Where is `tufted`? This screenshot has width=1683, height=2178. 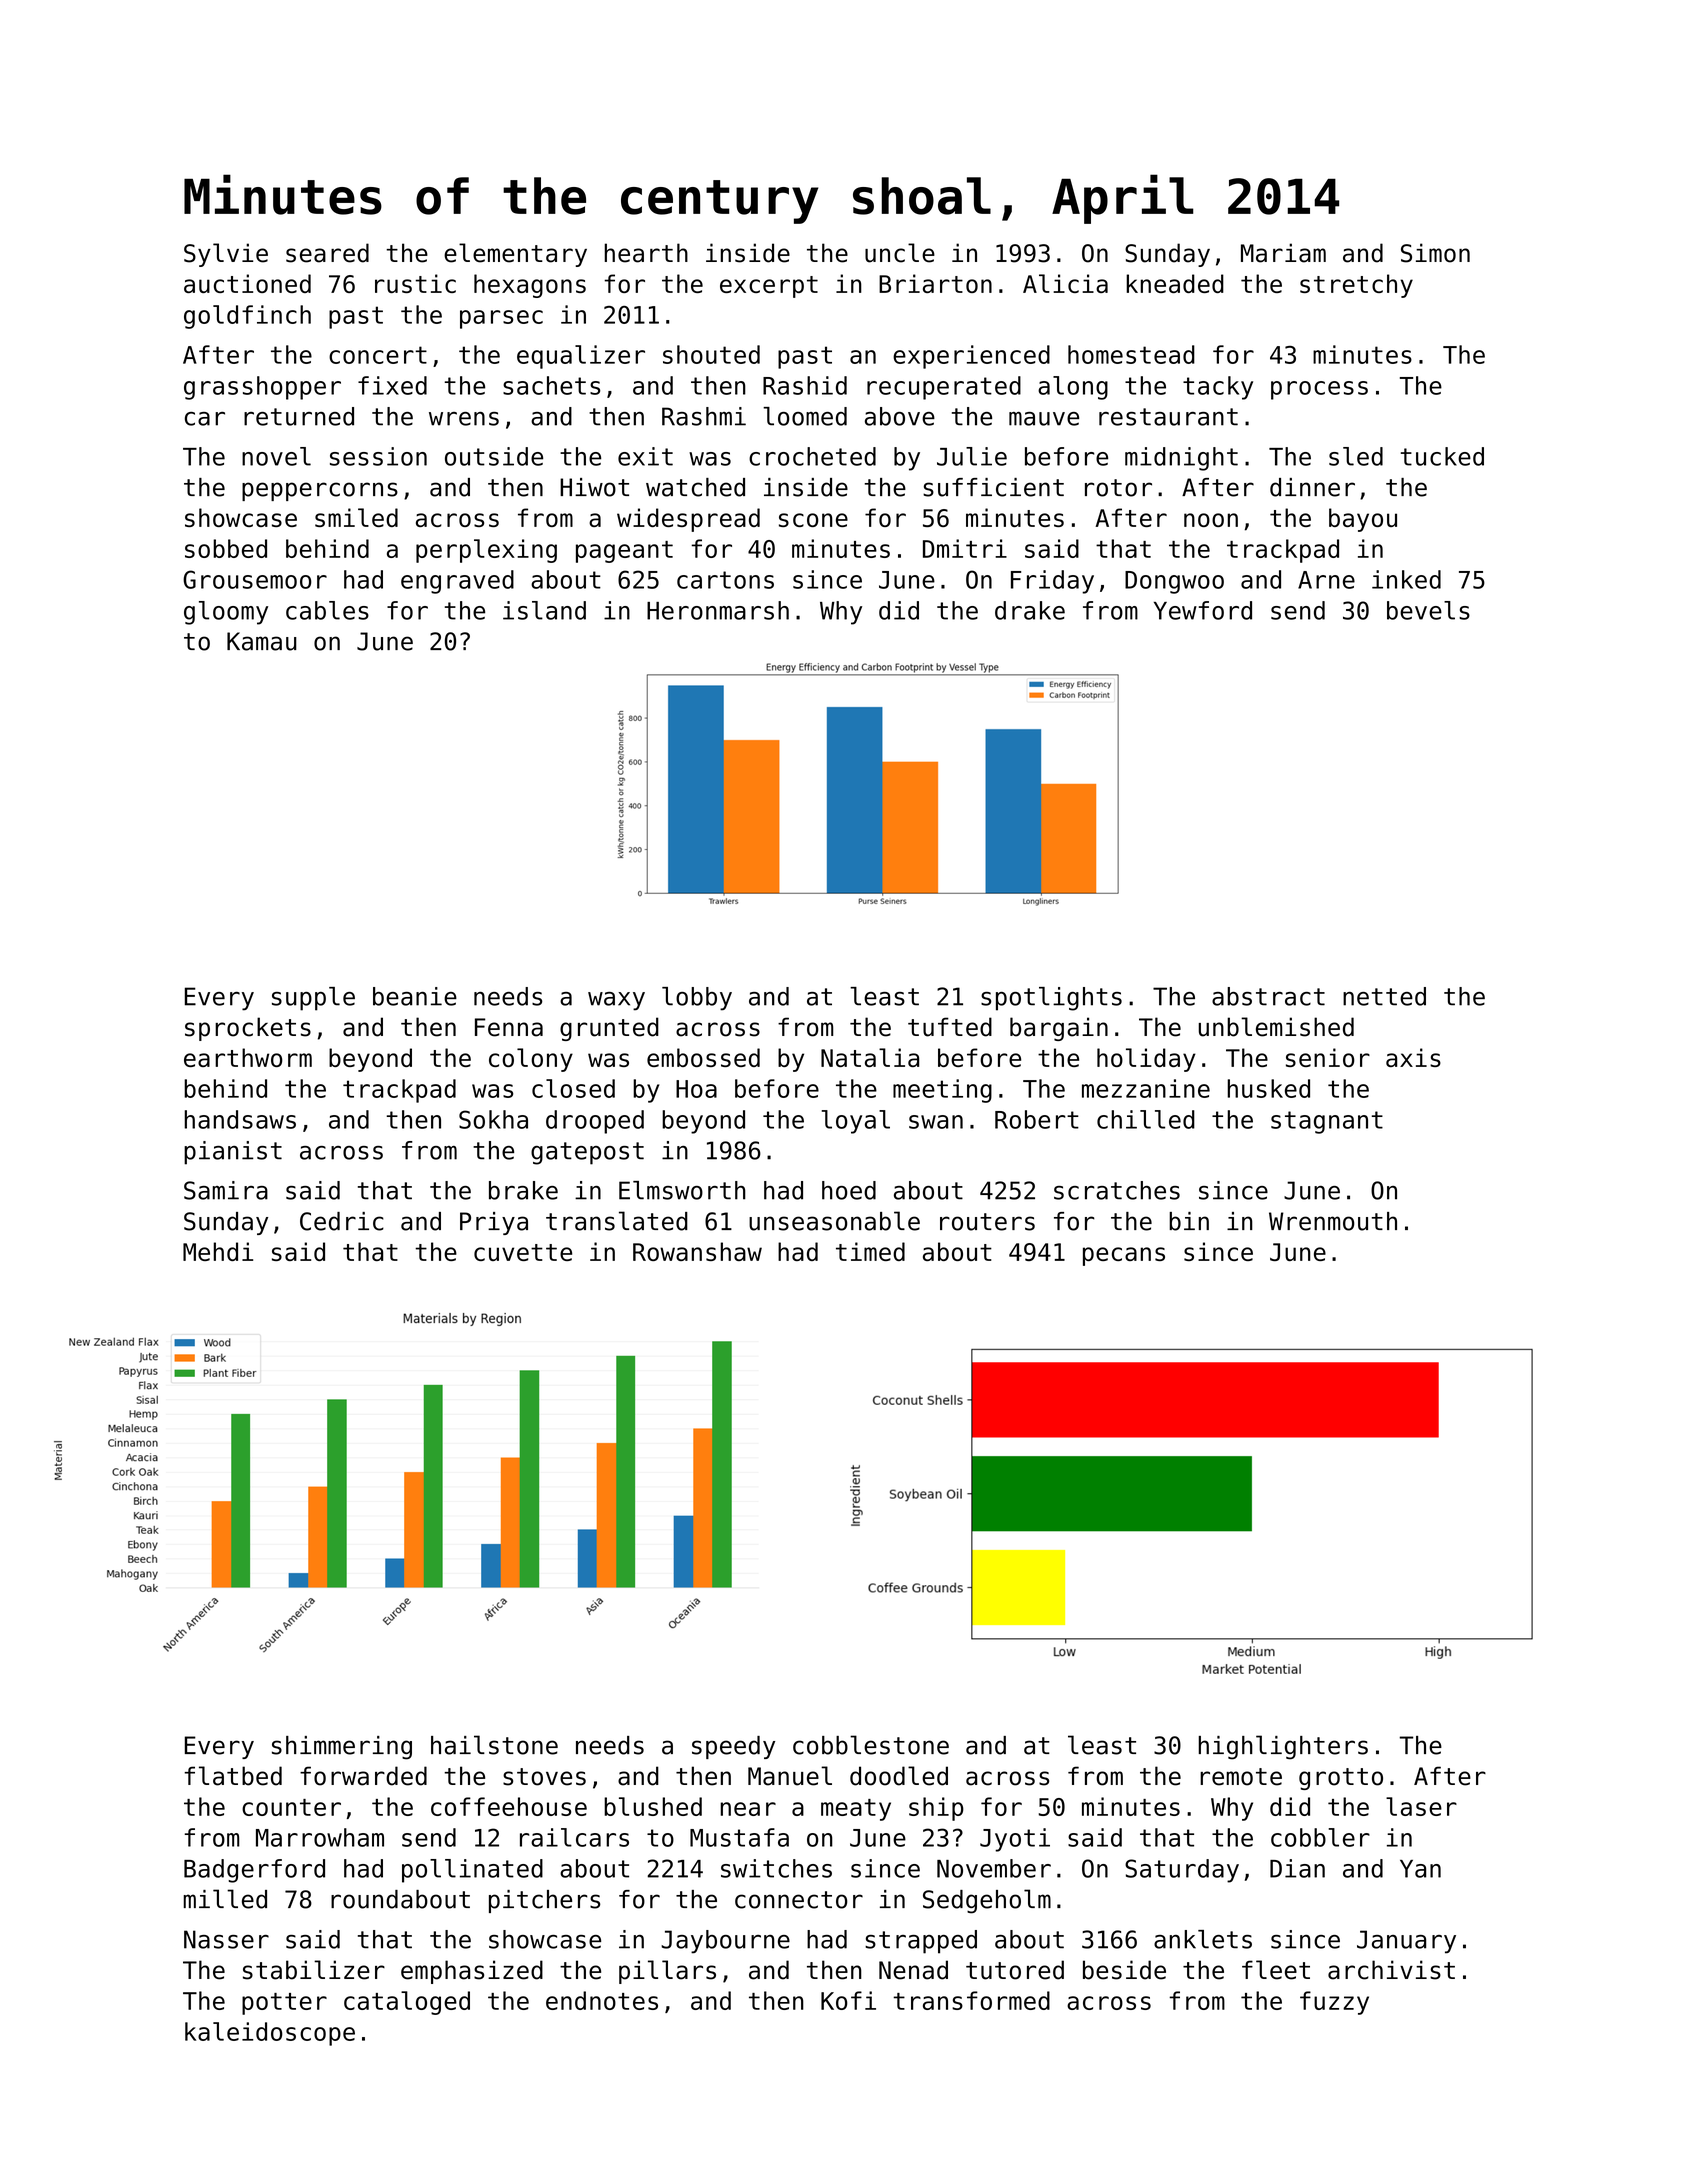 tufted is located at coordinates (950, 1027).
